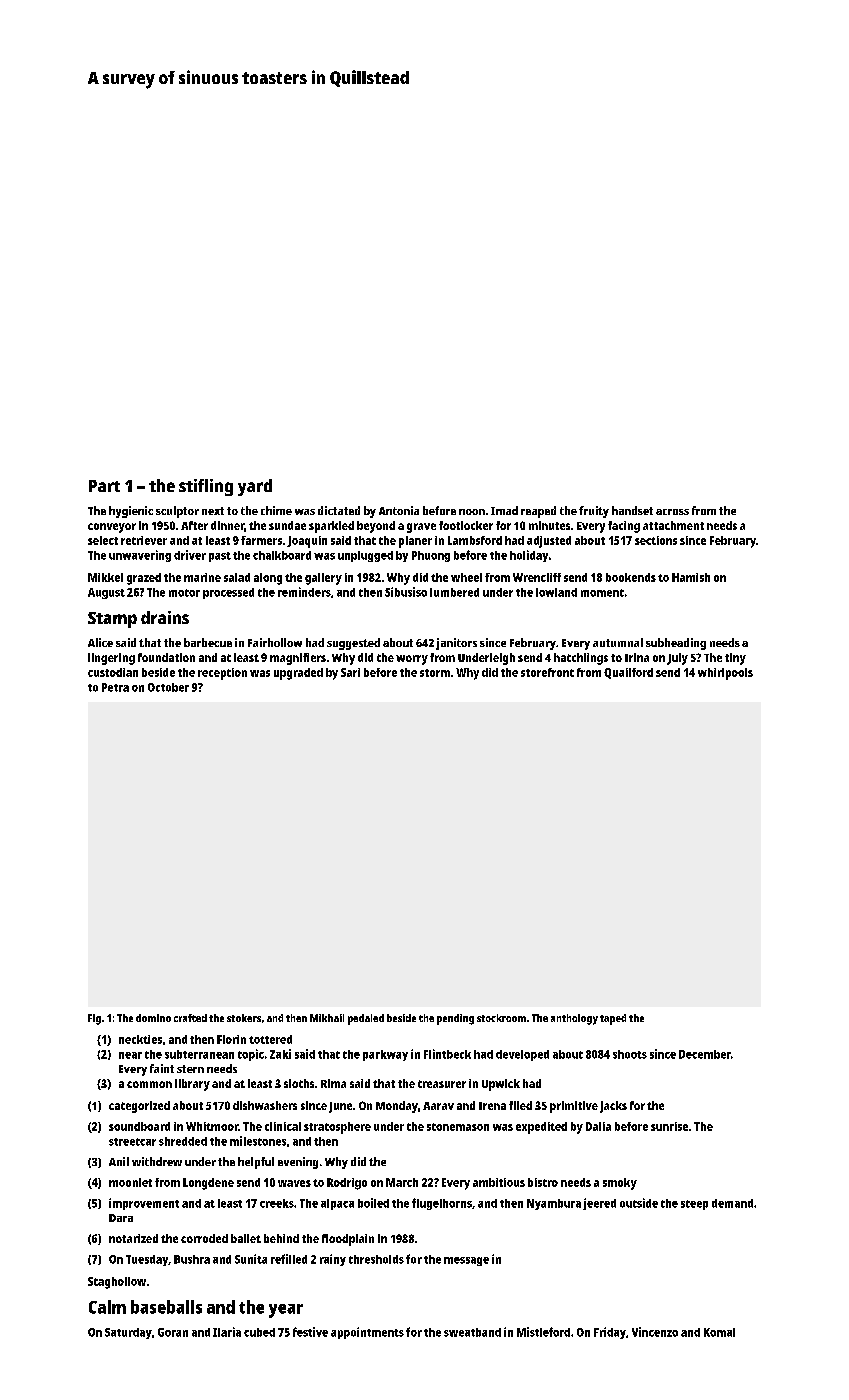 This image has width=849, height=1400. Describe the element at coordinates (208, 1184) in the image. I see `Longdene` at that location.
